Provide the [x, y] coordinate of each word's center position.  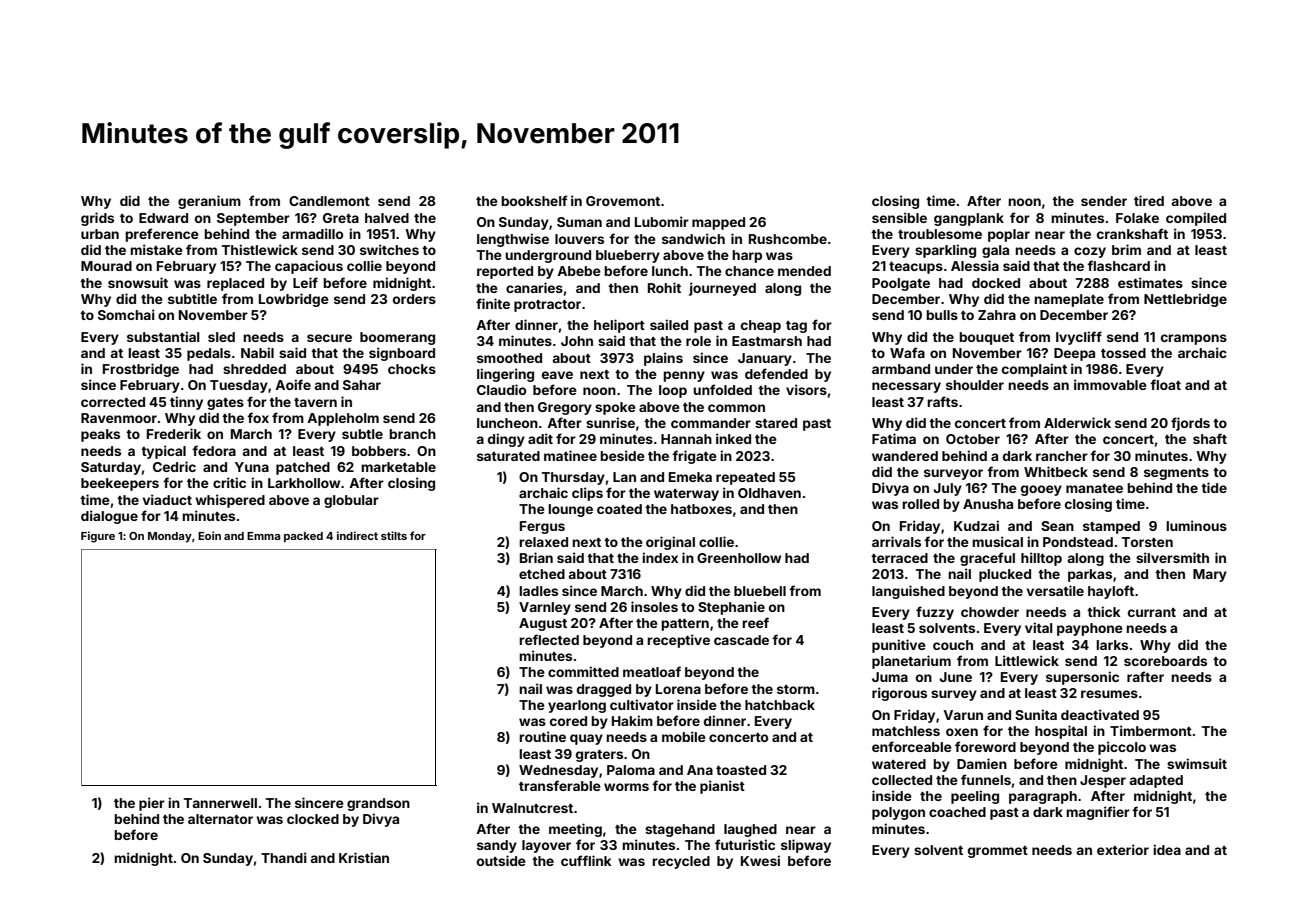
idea [1167, 849]
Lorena [678, 689]
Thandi [284, 857]
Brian [536, 557]
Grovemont [623, 201]
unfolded [722, 389]
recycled [681, 862]
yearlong [577, 706]
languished [908, 592]
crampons [1194, 339]
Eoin [209, 535]
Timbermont [1151, 730]
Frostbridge [141, 370]
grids [97, 219]
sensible [899, 217]
